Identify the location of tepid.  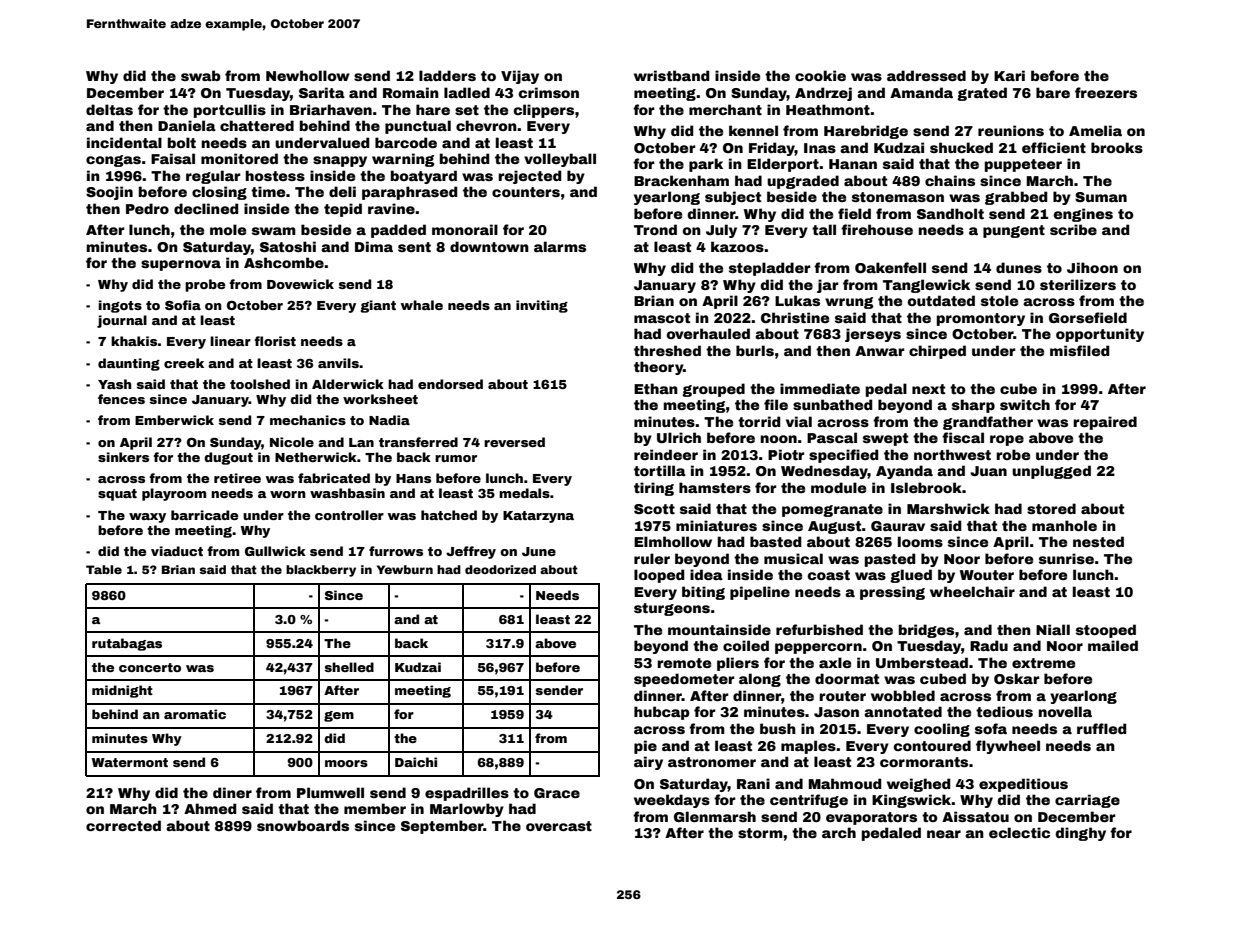
(343, 210).
